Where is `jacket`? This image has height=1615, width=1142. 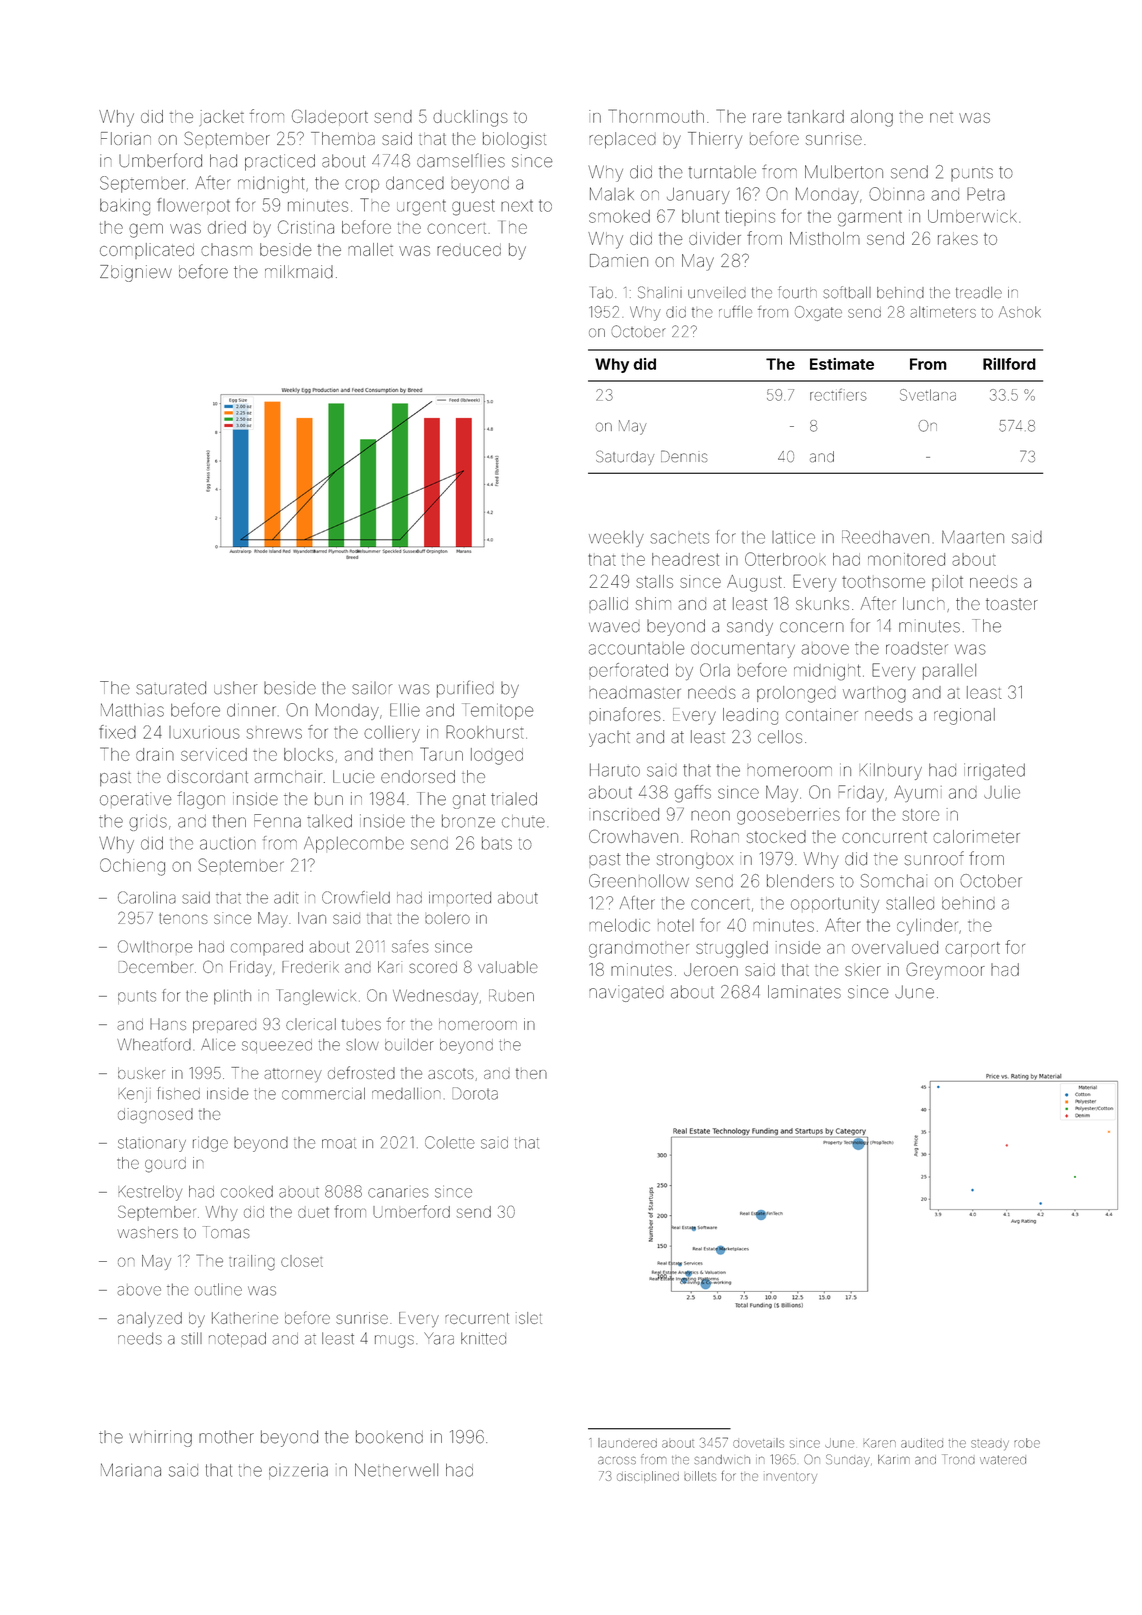
jacket is located at coordinates (222, 118).
